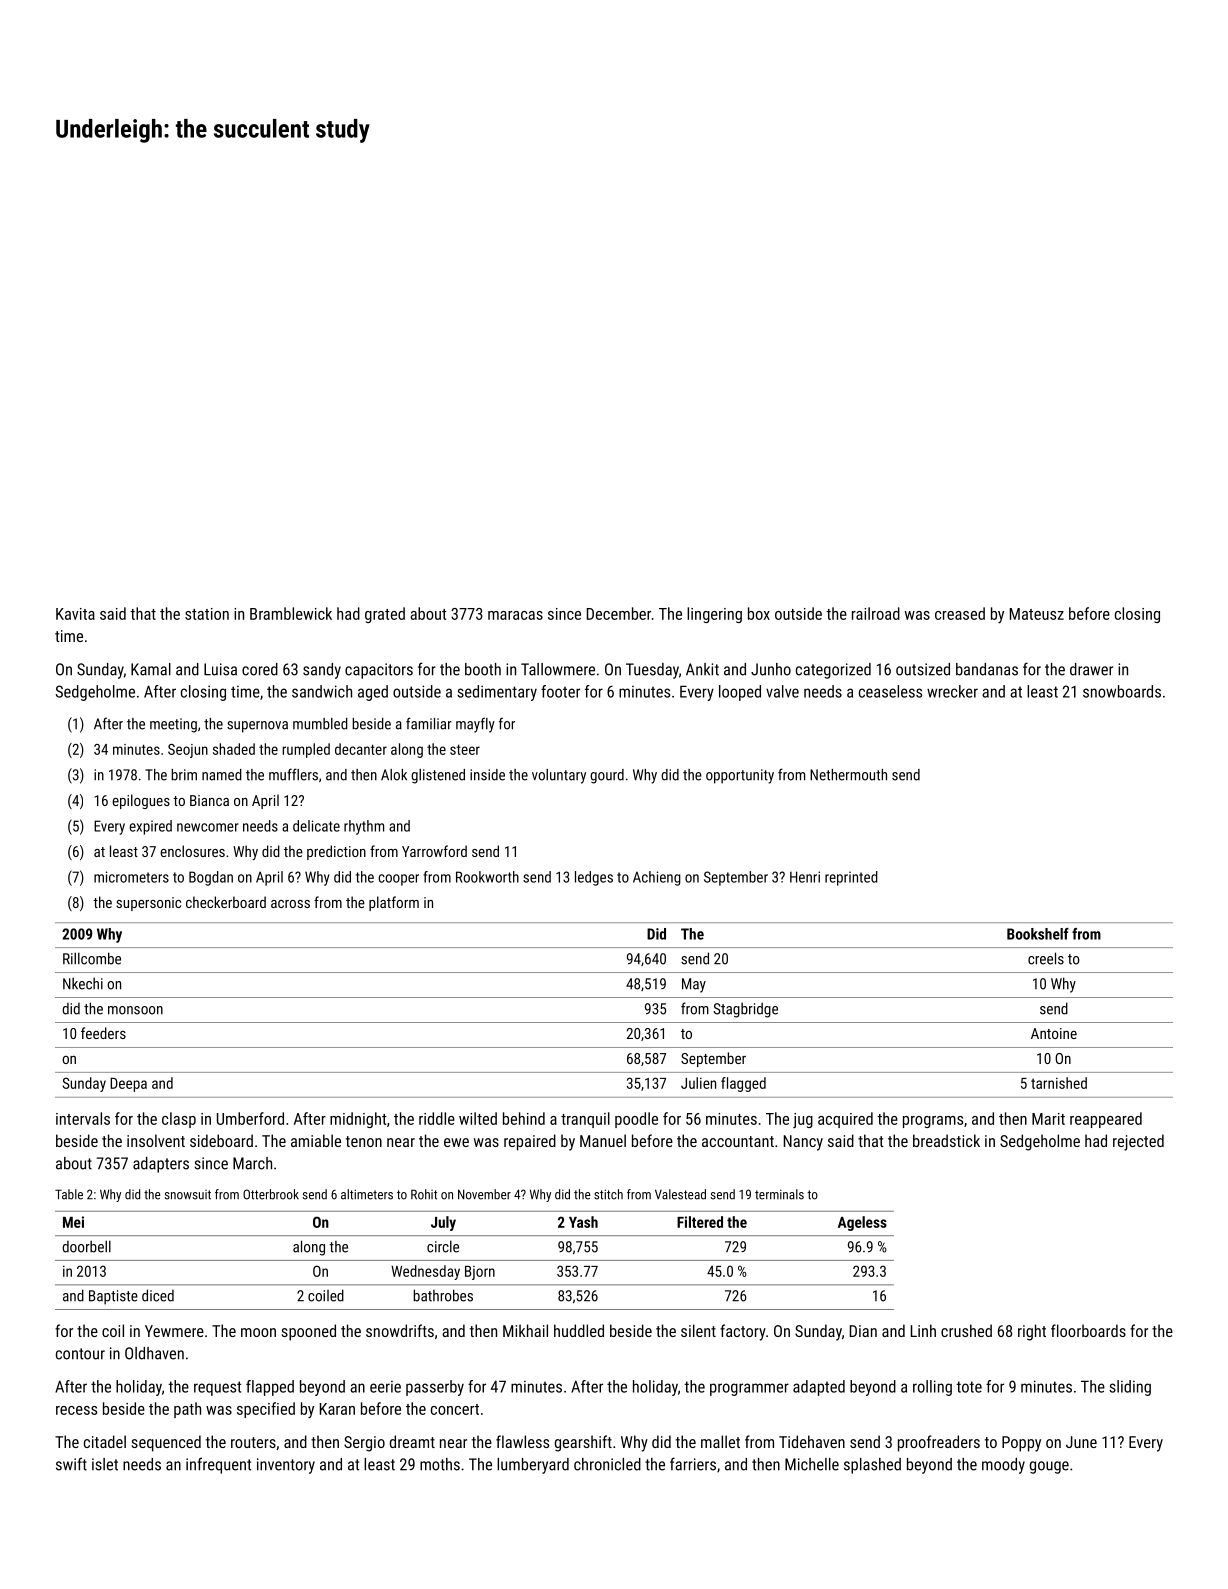 The height and width of the screenshot is (1589, 1228). I want to click on Bjorn, so click(480, 1273).
